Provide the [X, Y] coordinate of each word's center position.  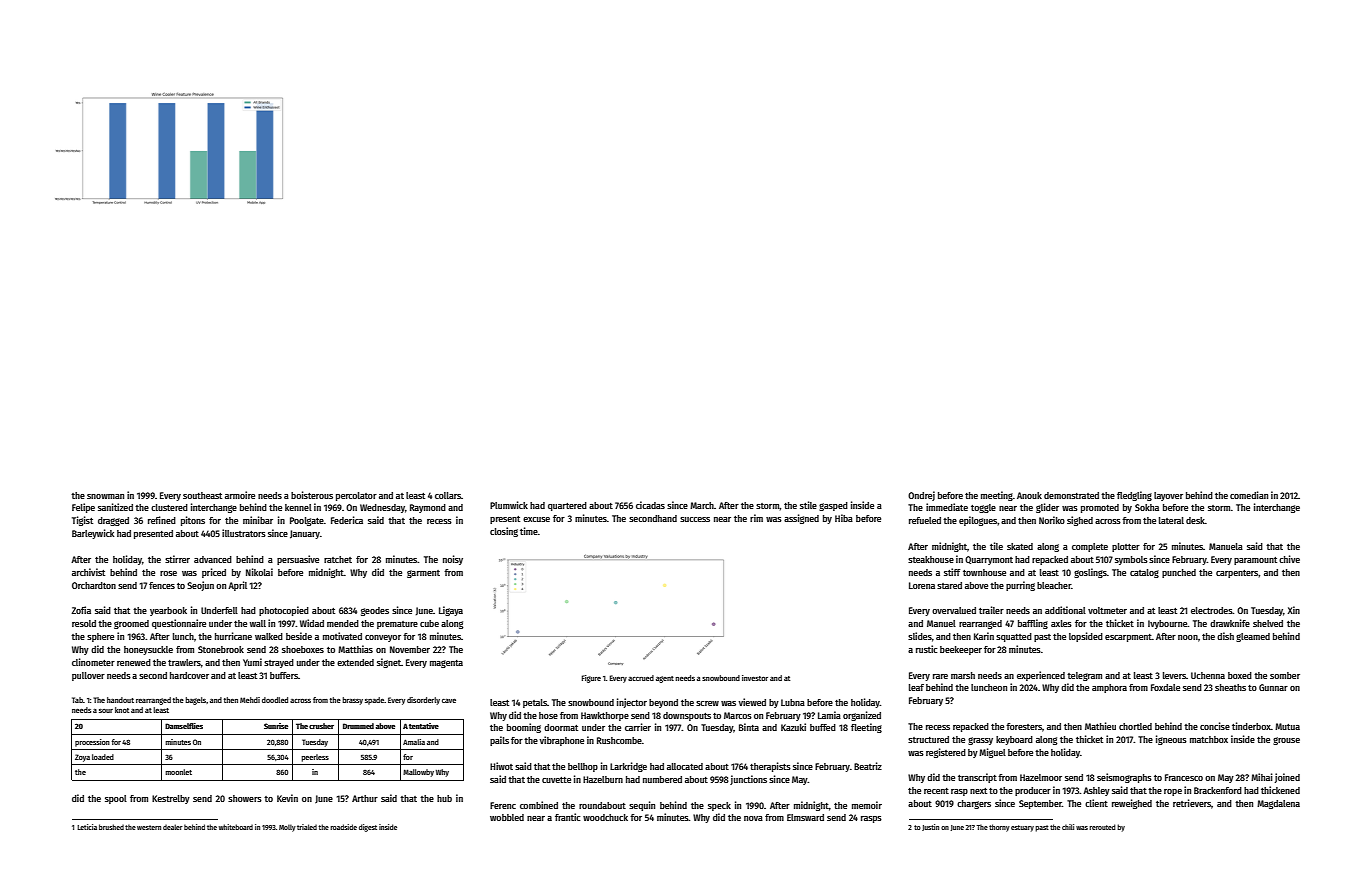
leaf [916, 687]
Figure [591, 679]
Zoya [82, 758]
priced [214, 573]
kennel [298, 507]
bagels [195, 701]
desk [1195, 520]
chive [1289, 559]
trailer [991, 610]
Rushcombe [619, 740]
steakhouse [931, 559]
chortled [1135, 726]
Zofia [81, 610]
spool [116, 799]
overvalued [954, 610]
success [695, 519]
